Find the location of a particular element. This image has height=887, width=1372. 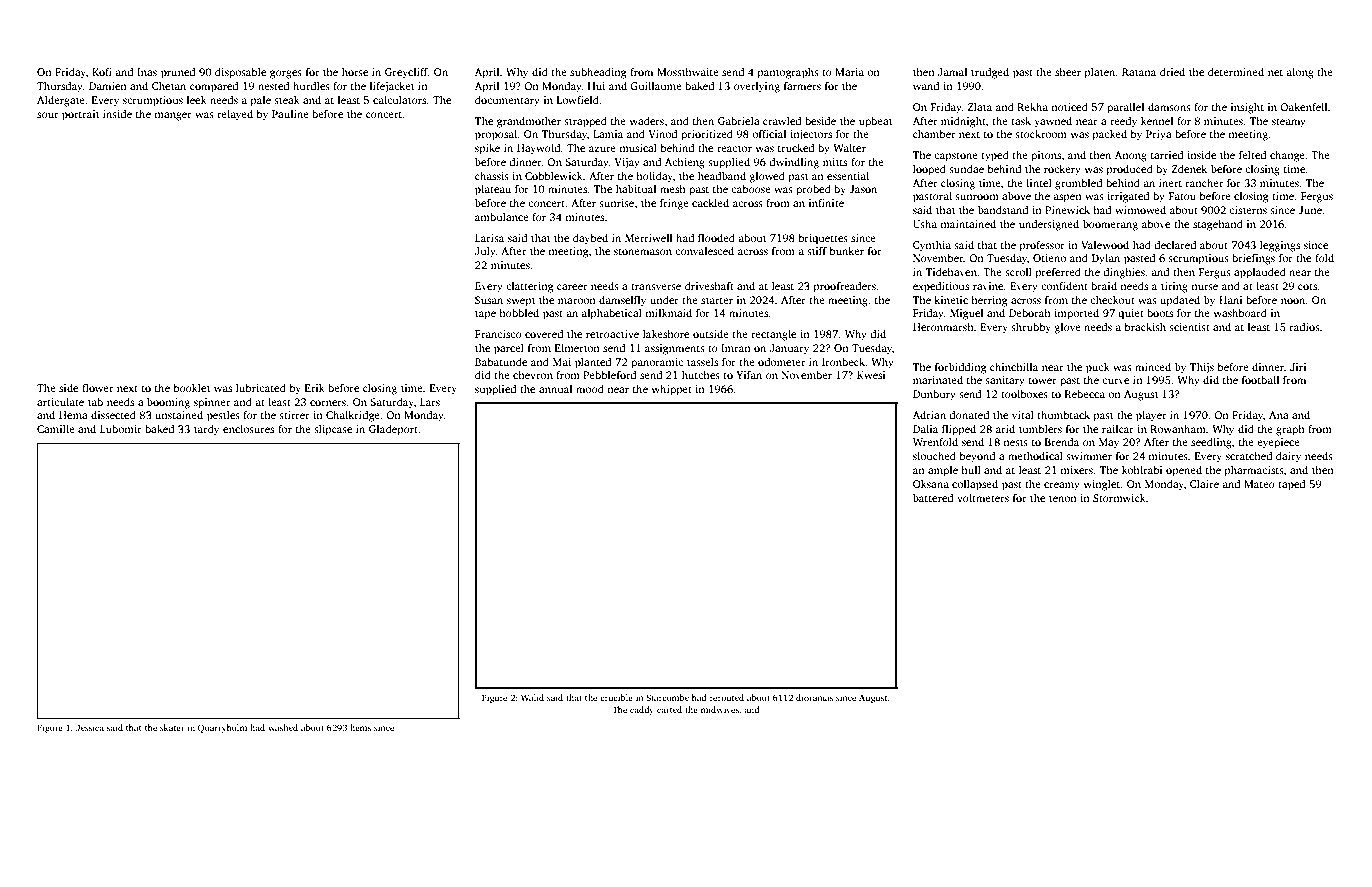

Jiri is located at coordinates (1298, 367).
